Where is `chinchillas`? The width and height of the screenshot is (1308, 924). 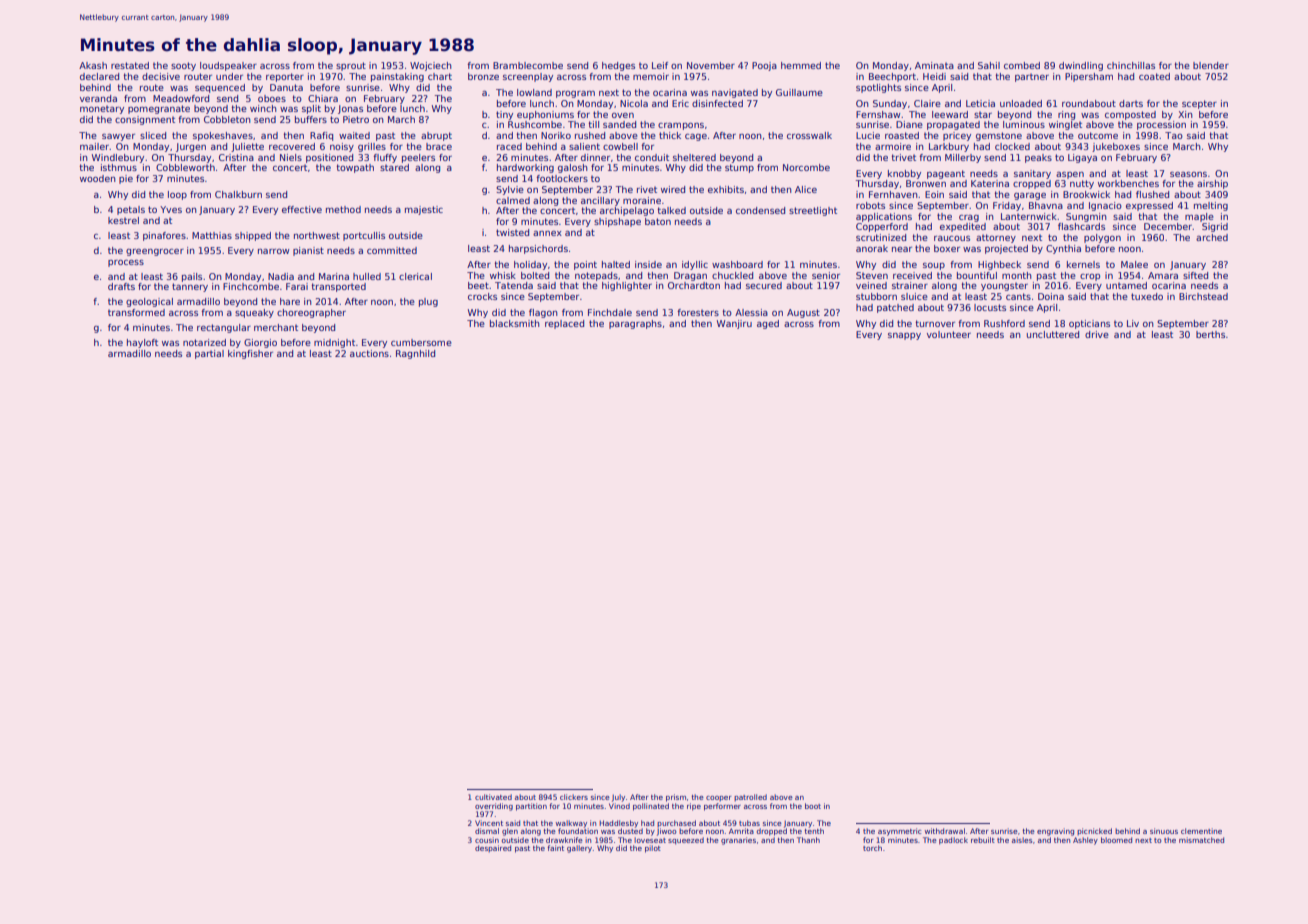 chinchillas is located at coordinates (1131, 65).
